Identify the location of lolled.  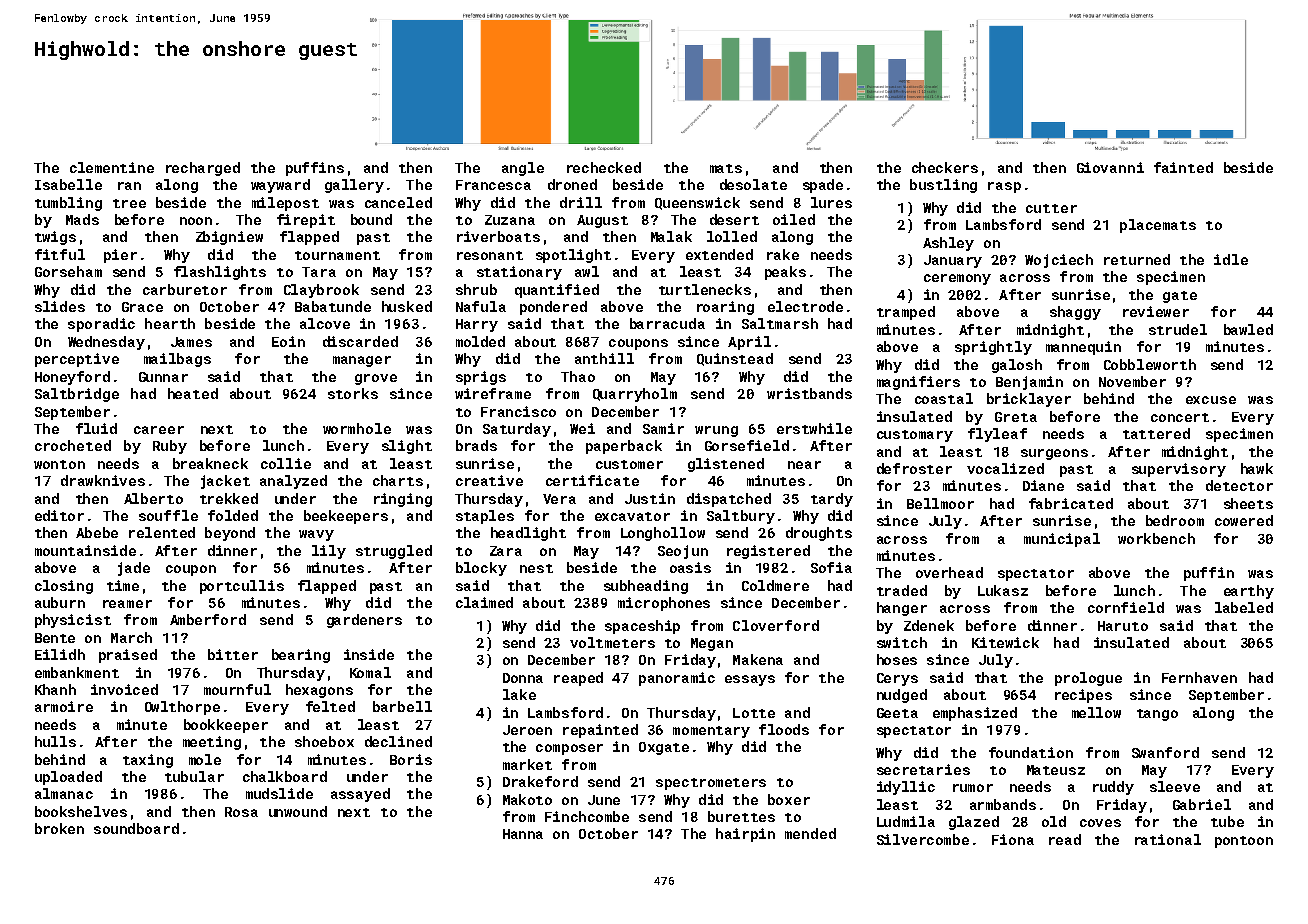
(732, 236).
